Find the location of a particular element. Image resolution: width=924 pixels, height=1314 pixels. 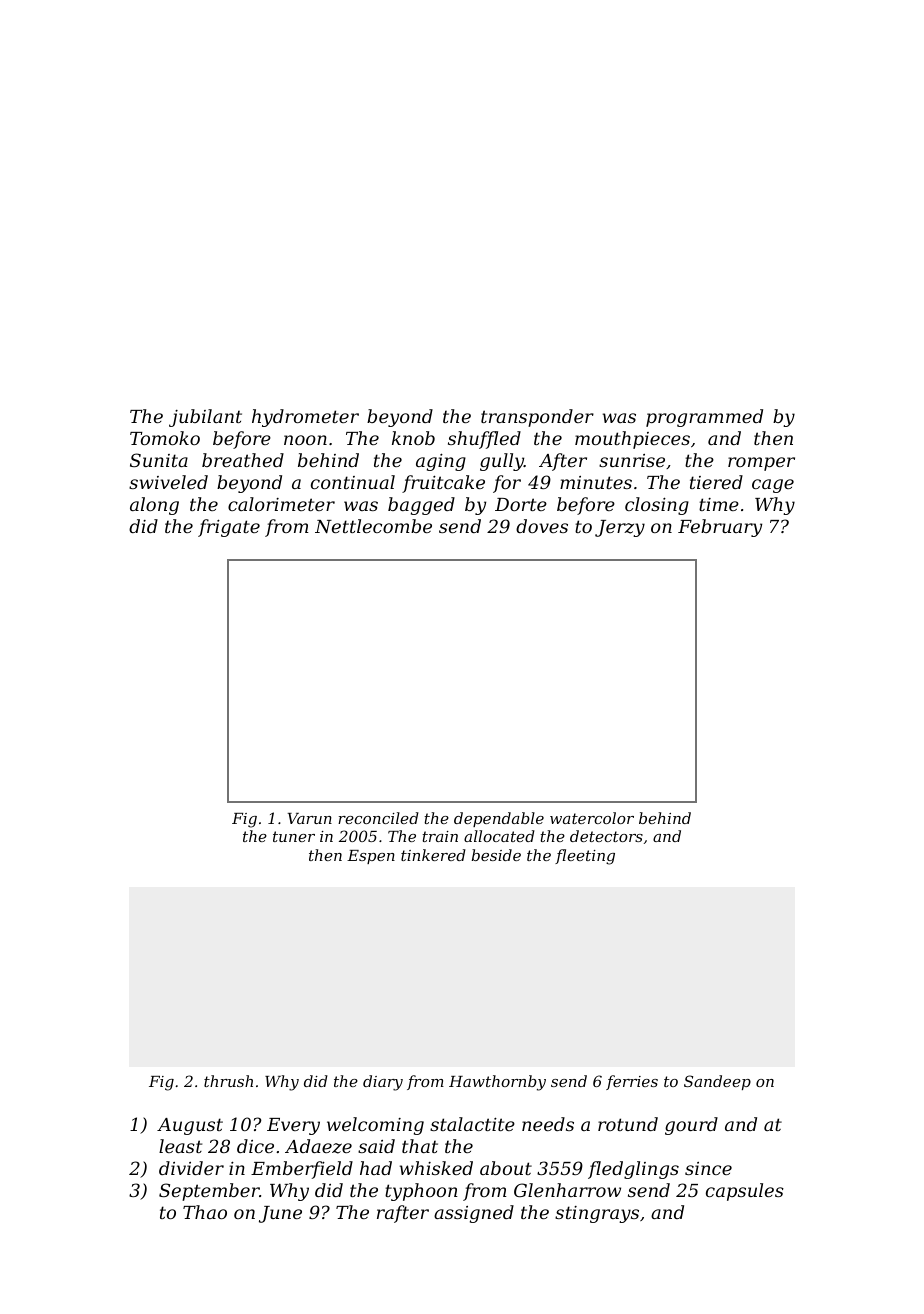

detectors is located at coordinates (606, 836).
